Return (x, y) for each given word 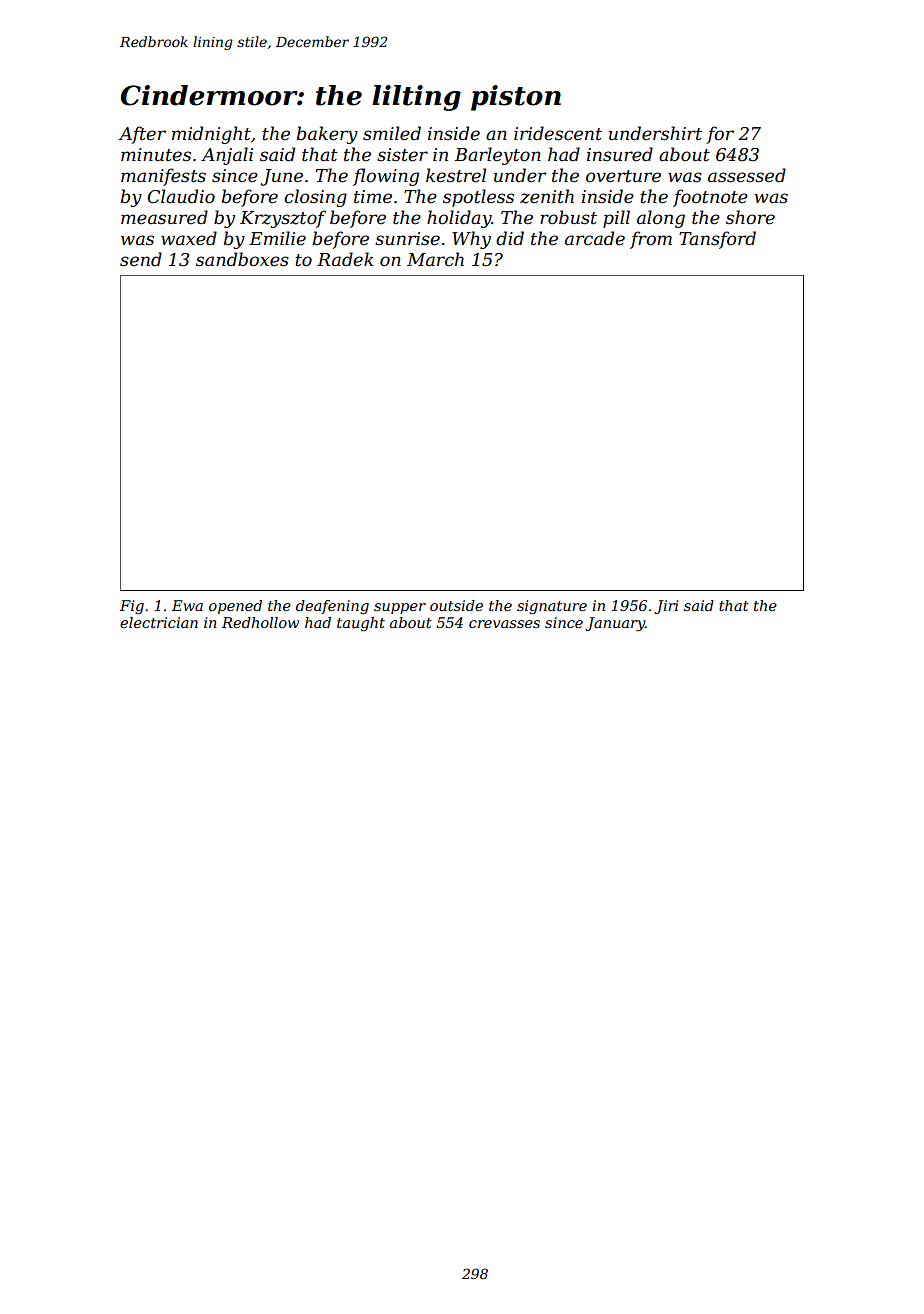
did (510, 238)
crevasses (504, 624)
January (615, 624)
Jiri (666, 607)
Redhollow (260, 622)
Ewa (187, 605)
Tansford (717, 240)
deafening (332, 607)
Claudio (181, 196)
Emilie (277, 238)
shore (750, 217)
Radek (345, 259)
